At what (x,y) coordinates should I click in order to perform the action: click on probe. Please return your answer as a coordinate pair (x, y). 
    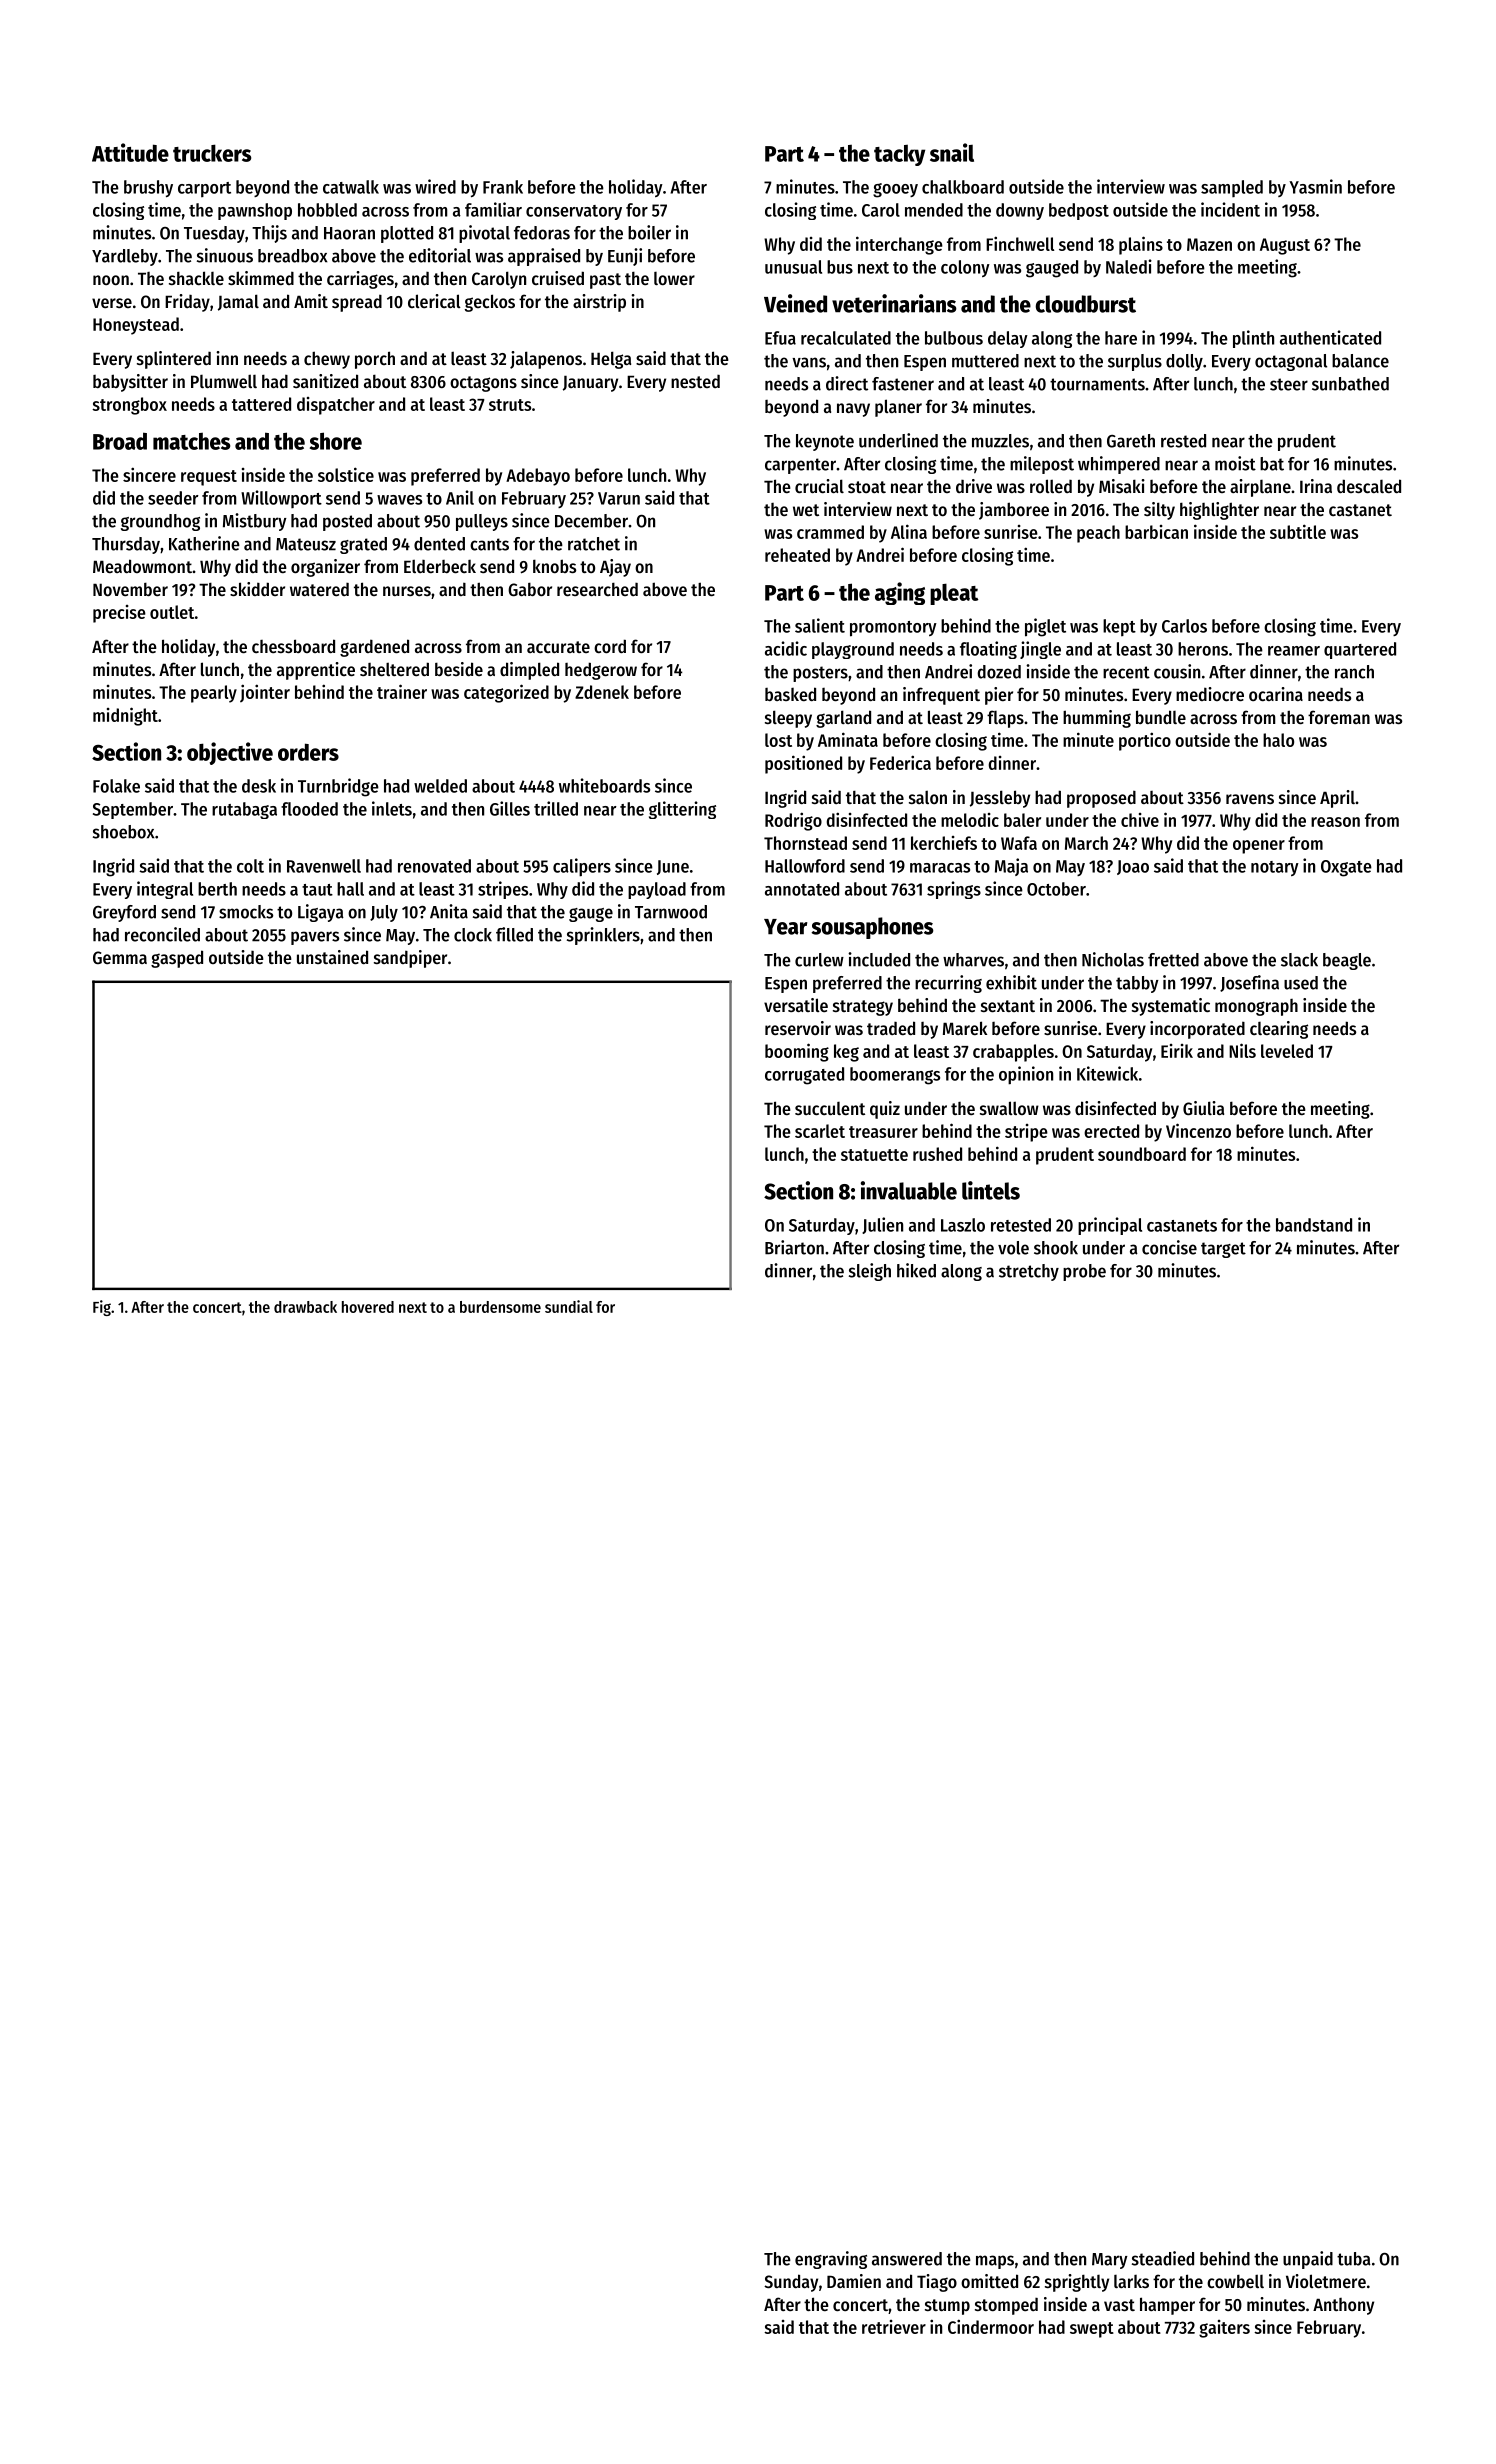
    Looking at the image, I should click on (1084, 1272).
